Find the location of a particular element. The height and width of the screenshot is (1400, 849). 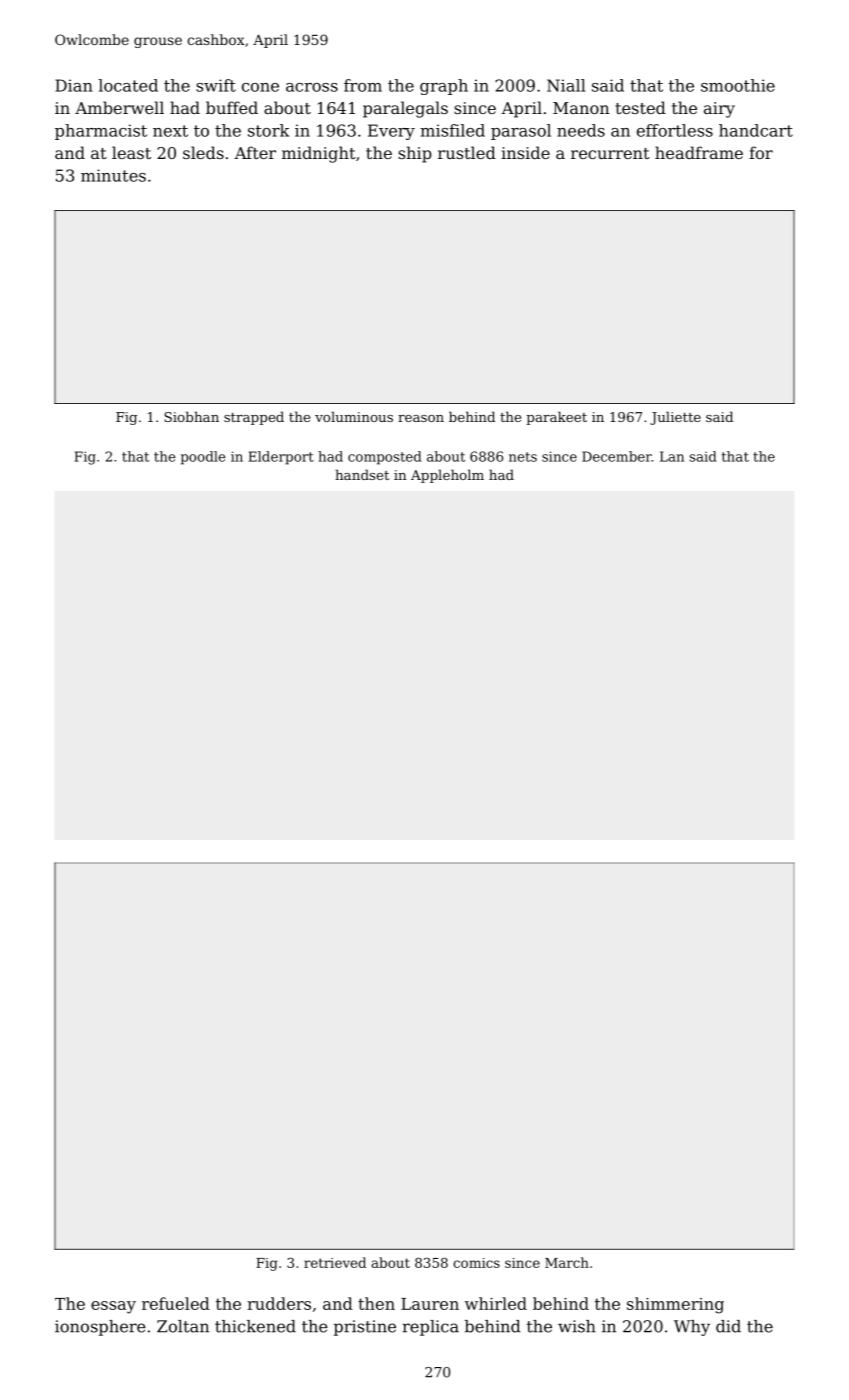

handset is located at coordinates (362, 474).
